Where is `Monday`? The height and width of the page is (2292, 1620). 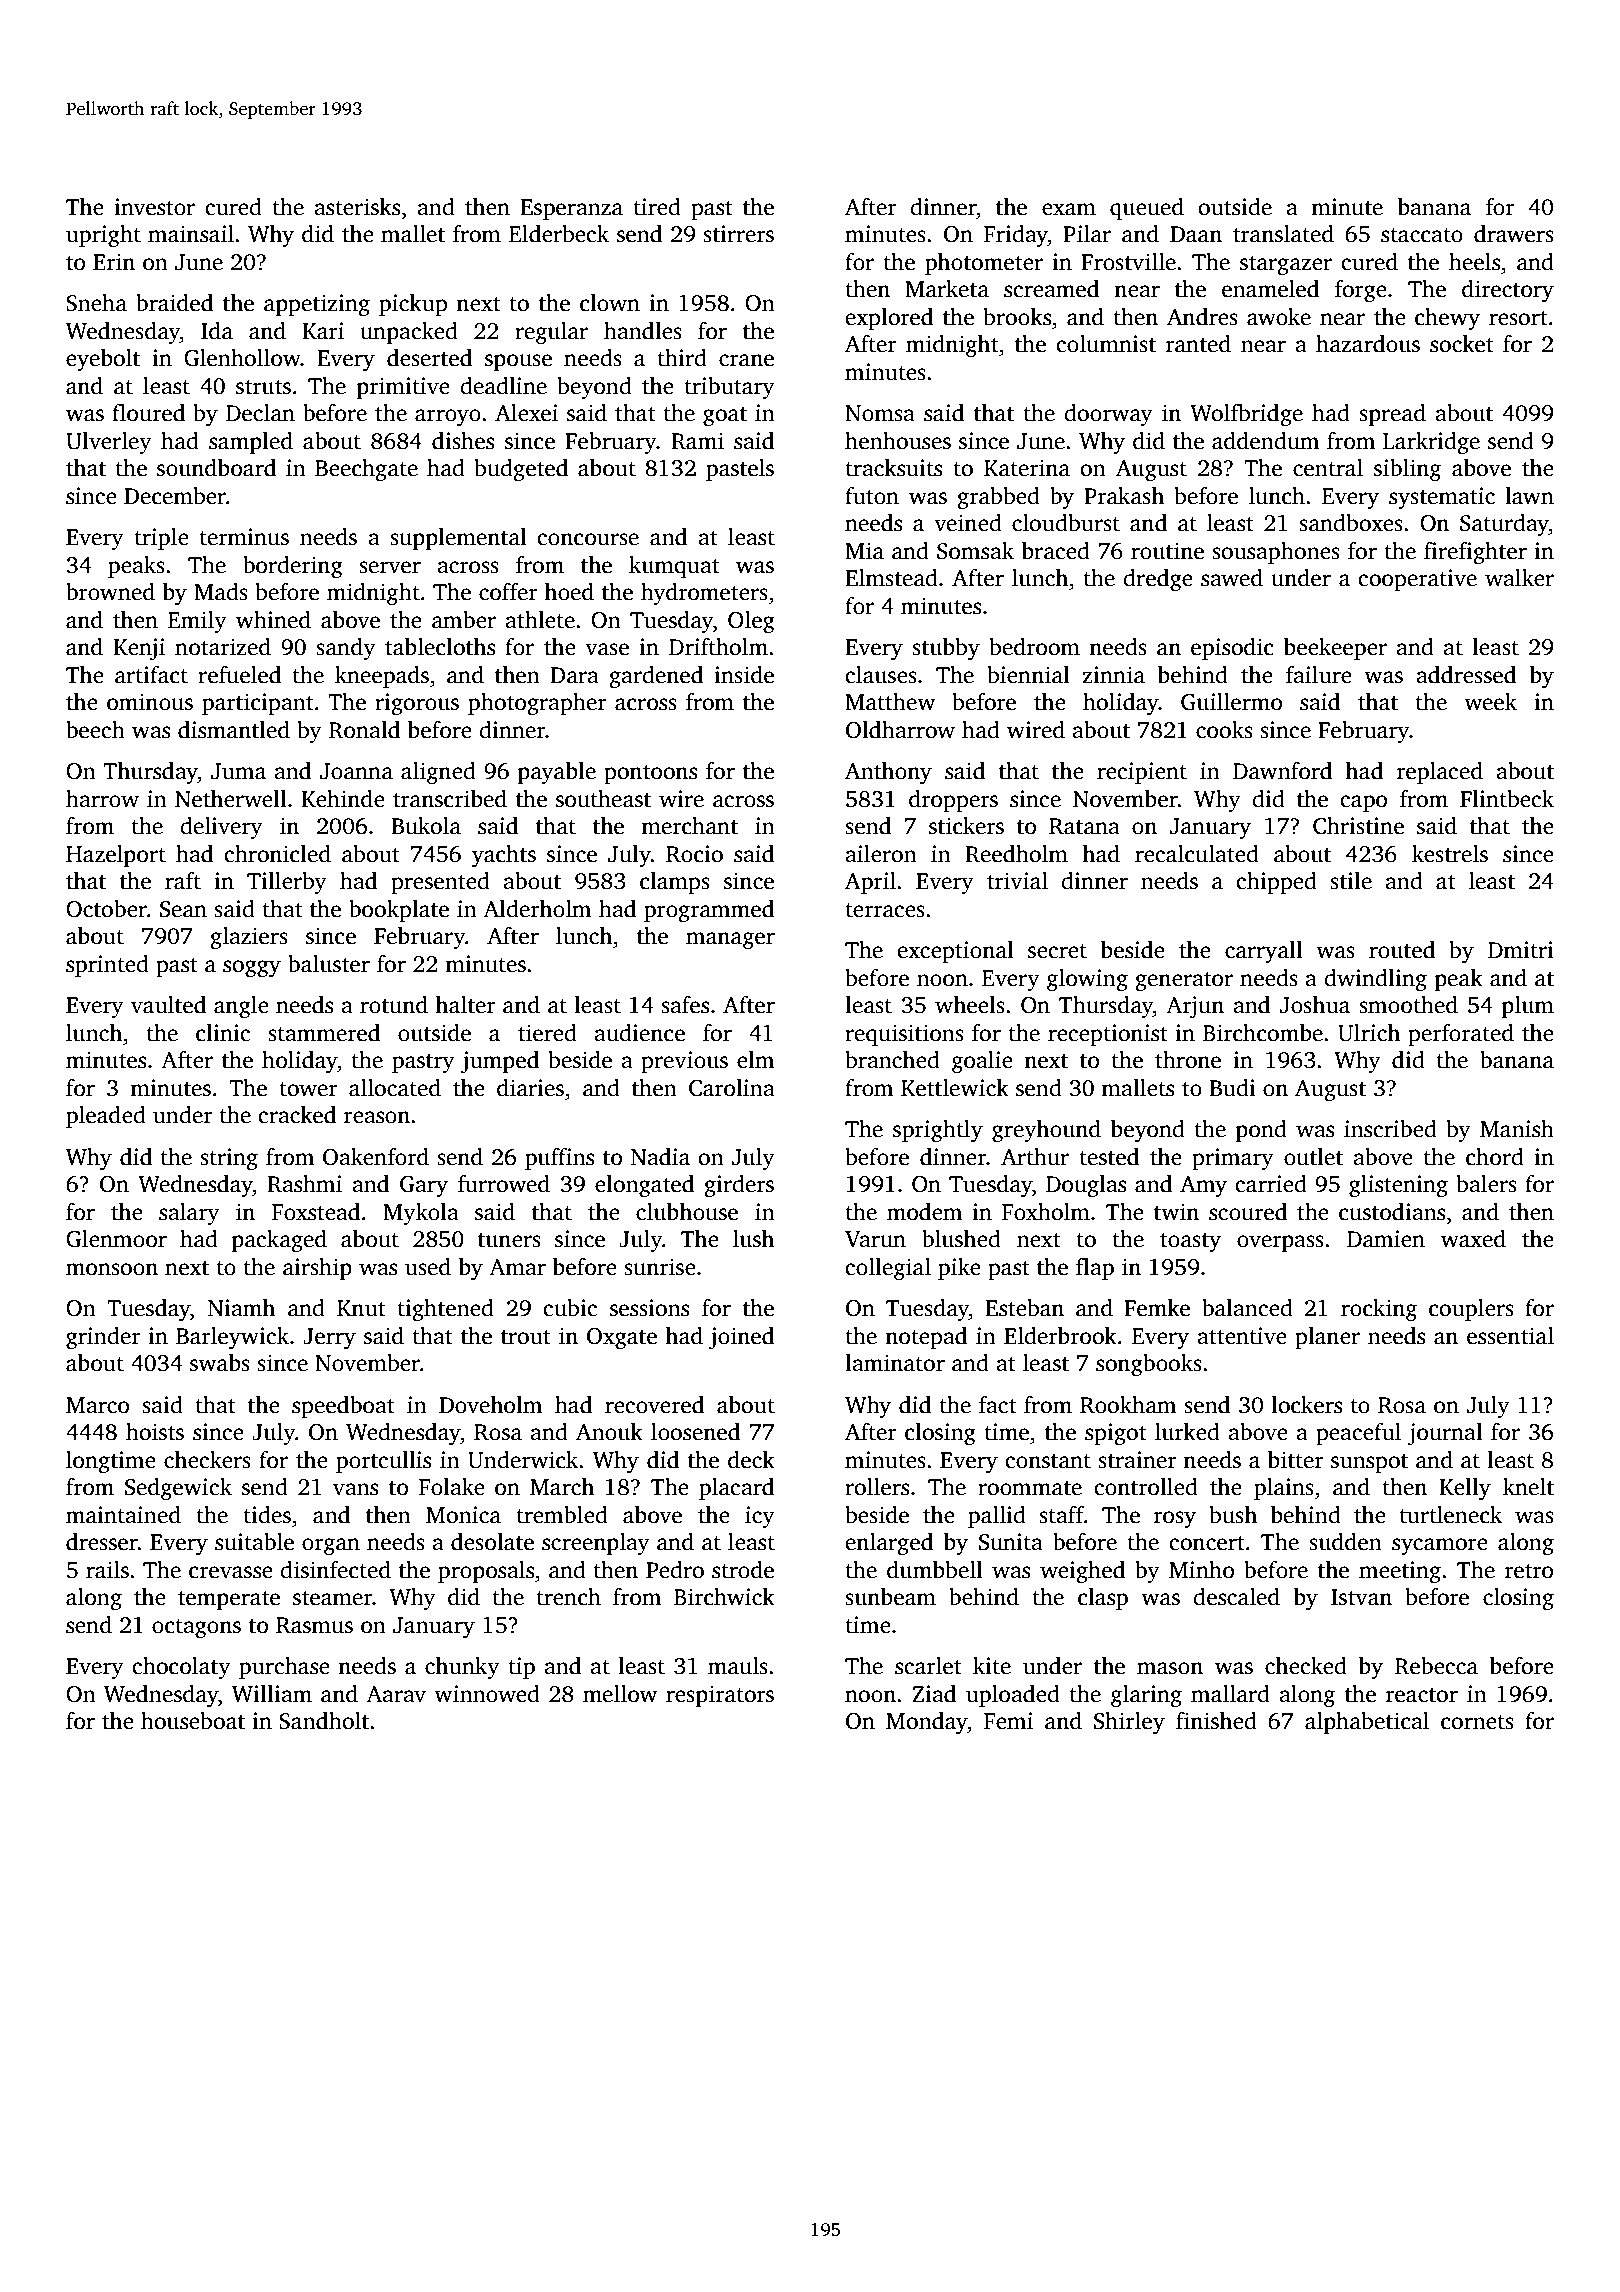 Monday is located at coordinates (927, 1723).
